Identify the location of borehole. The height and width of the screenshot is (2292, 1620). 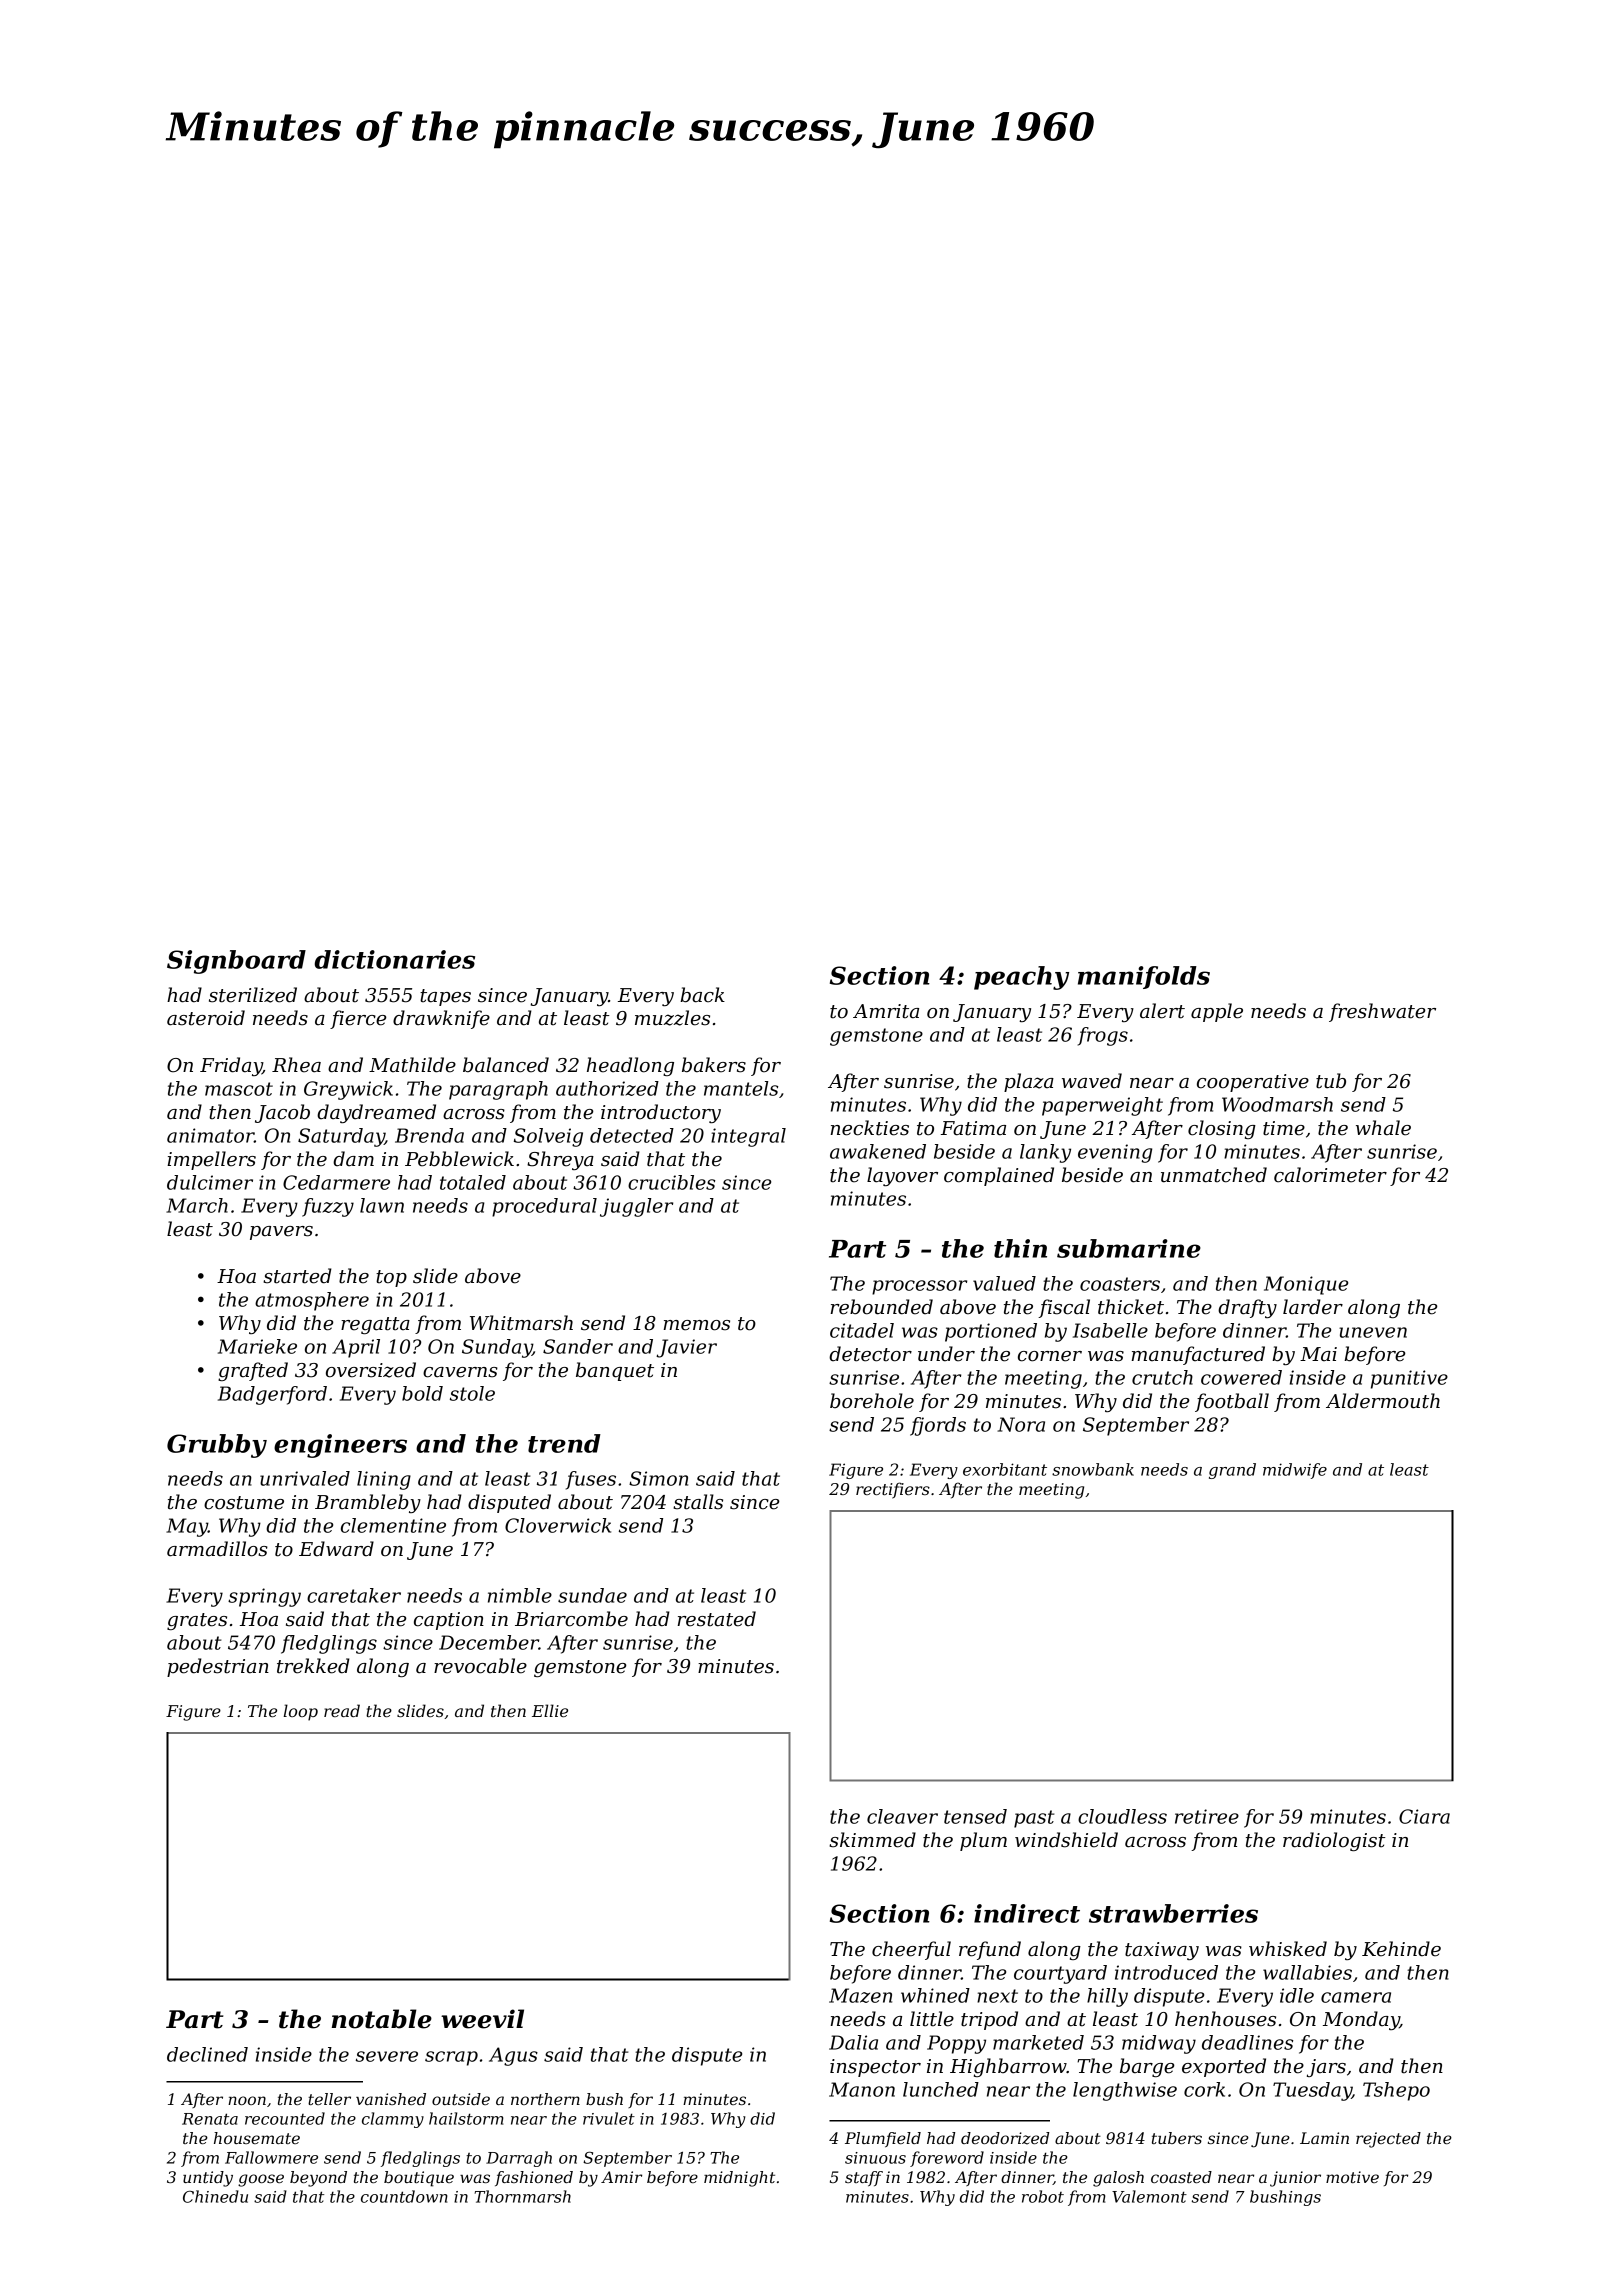
(872, 1401).
